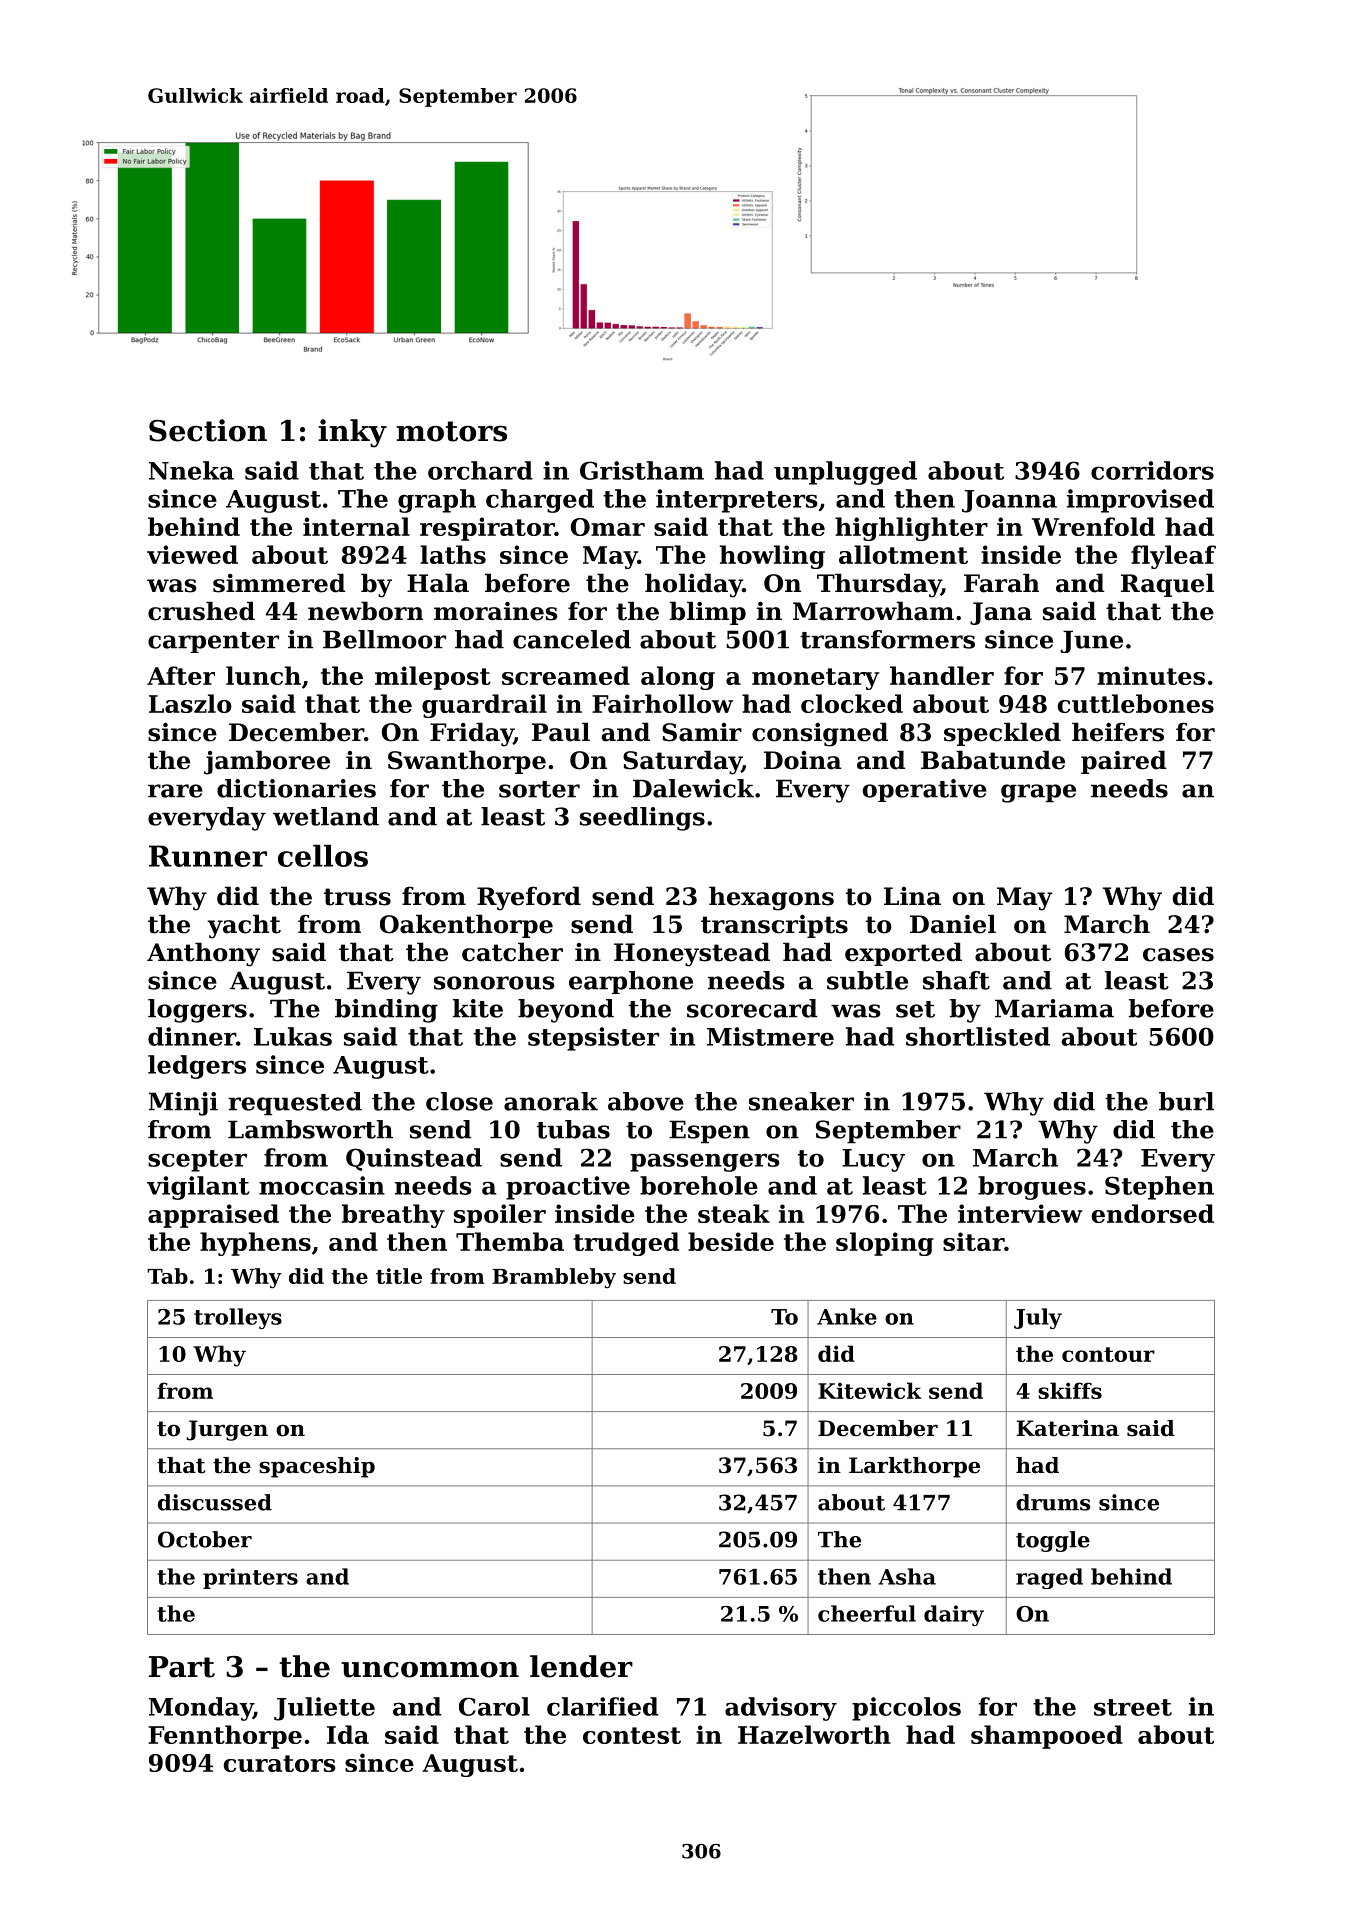  Describe the element at coordinates (772, 557) in the screenshot. I see `howling` at that location.
